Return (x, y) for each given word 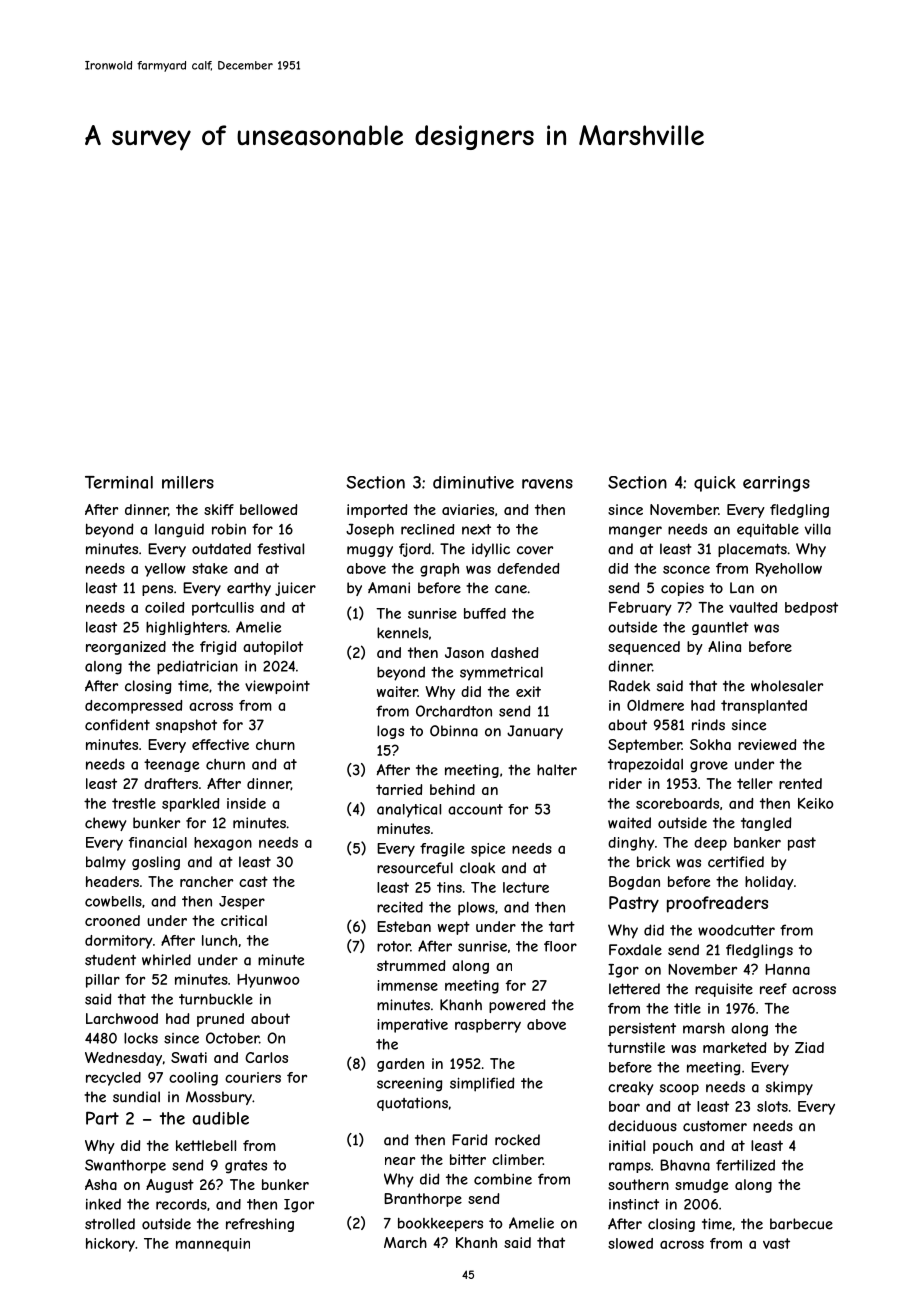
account (475, 809)
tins (449, 887)
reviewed (767, 744)
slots (772, 1106)
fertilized (745, 1165)
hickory (110, 1245)
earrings (776, 484)
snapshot (186, 726)
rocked (517, 1140)
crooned (112, 920)
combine (503, 1179)
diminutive (473, 482)
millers (188, 482)
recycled (113, 1079)
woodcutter (736, 930)
